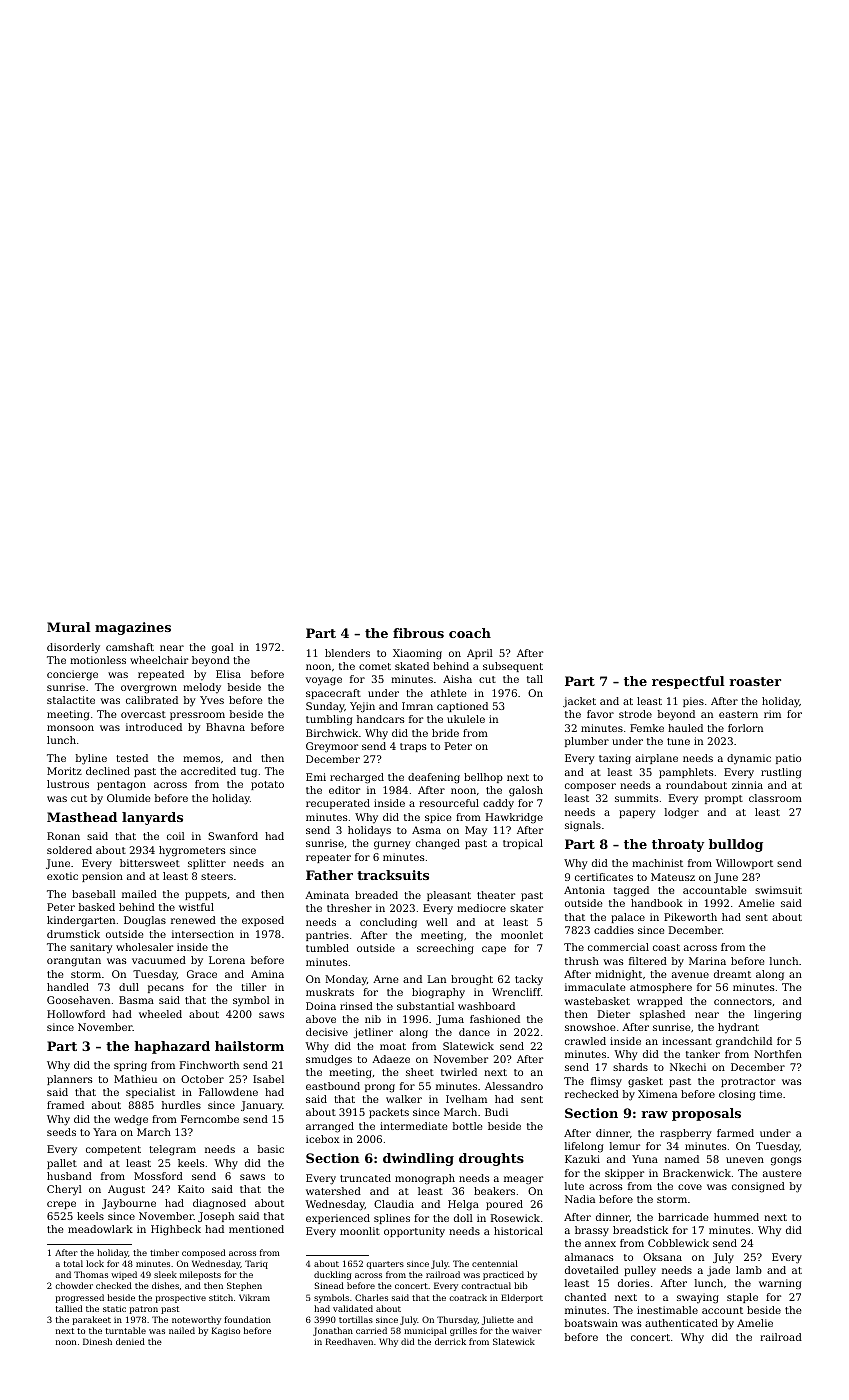 This page has height=1400, width=849. What do you see at coordinates (434, 778) in the page?
I see `deafening` at bounding box center [434, 778].
